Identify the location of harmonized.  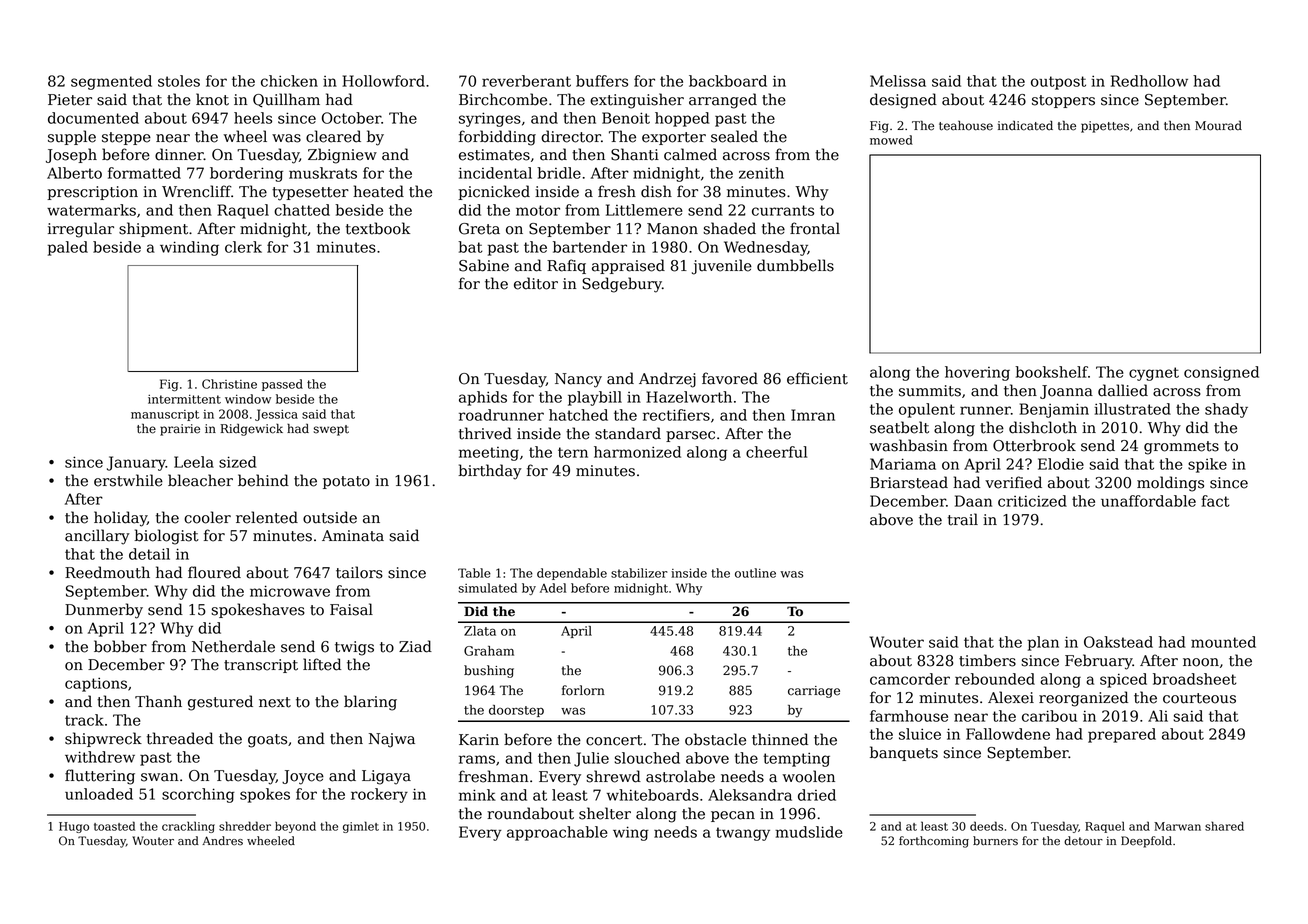
(637, 452).
